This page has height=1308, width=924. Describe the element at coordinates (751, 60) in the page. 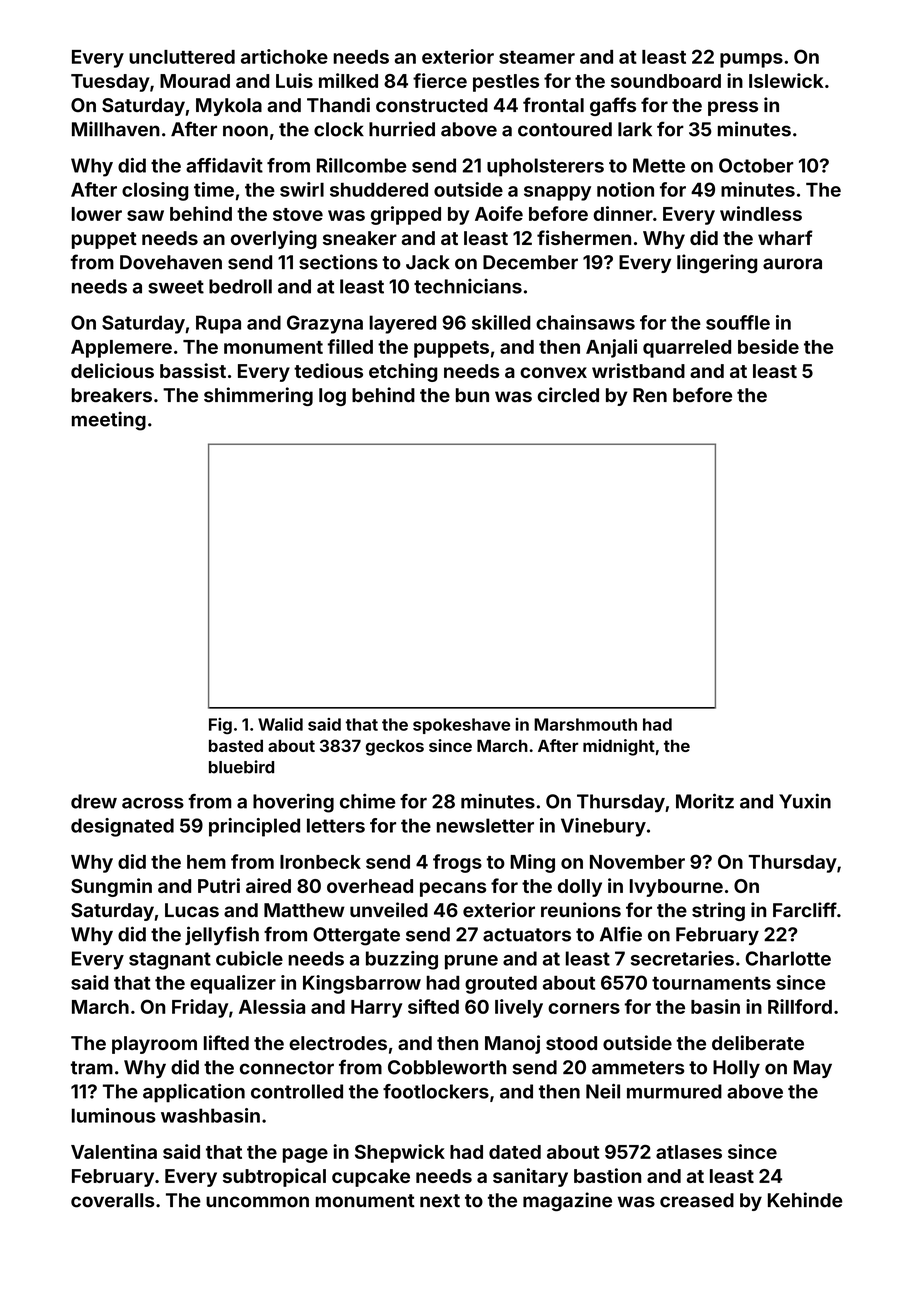

I see `pumps` at that location.
